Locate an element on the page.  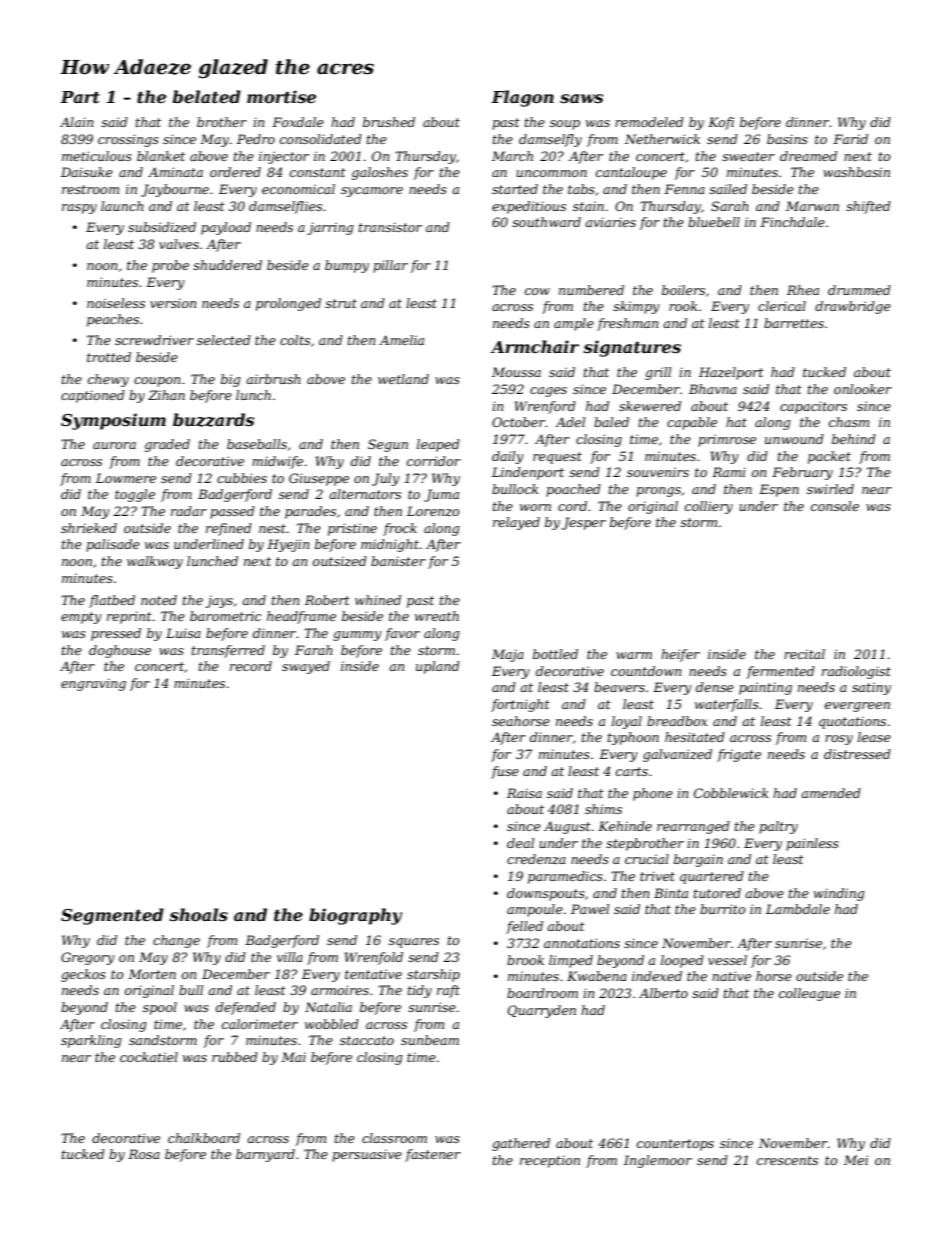
worn is located at coordinates (535, 507).
